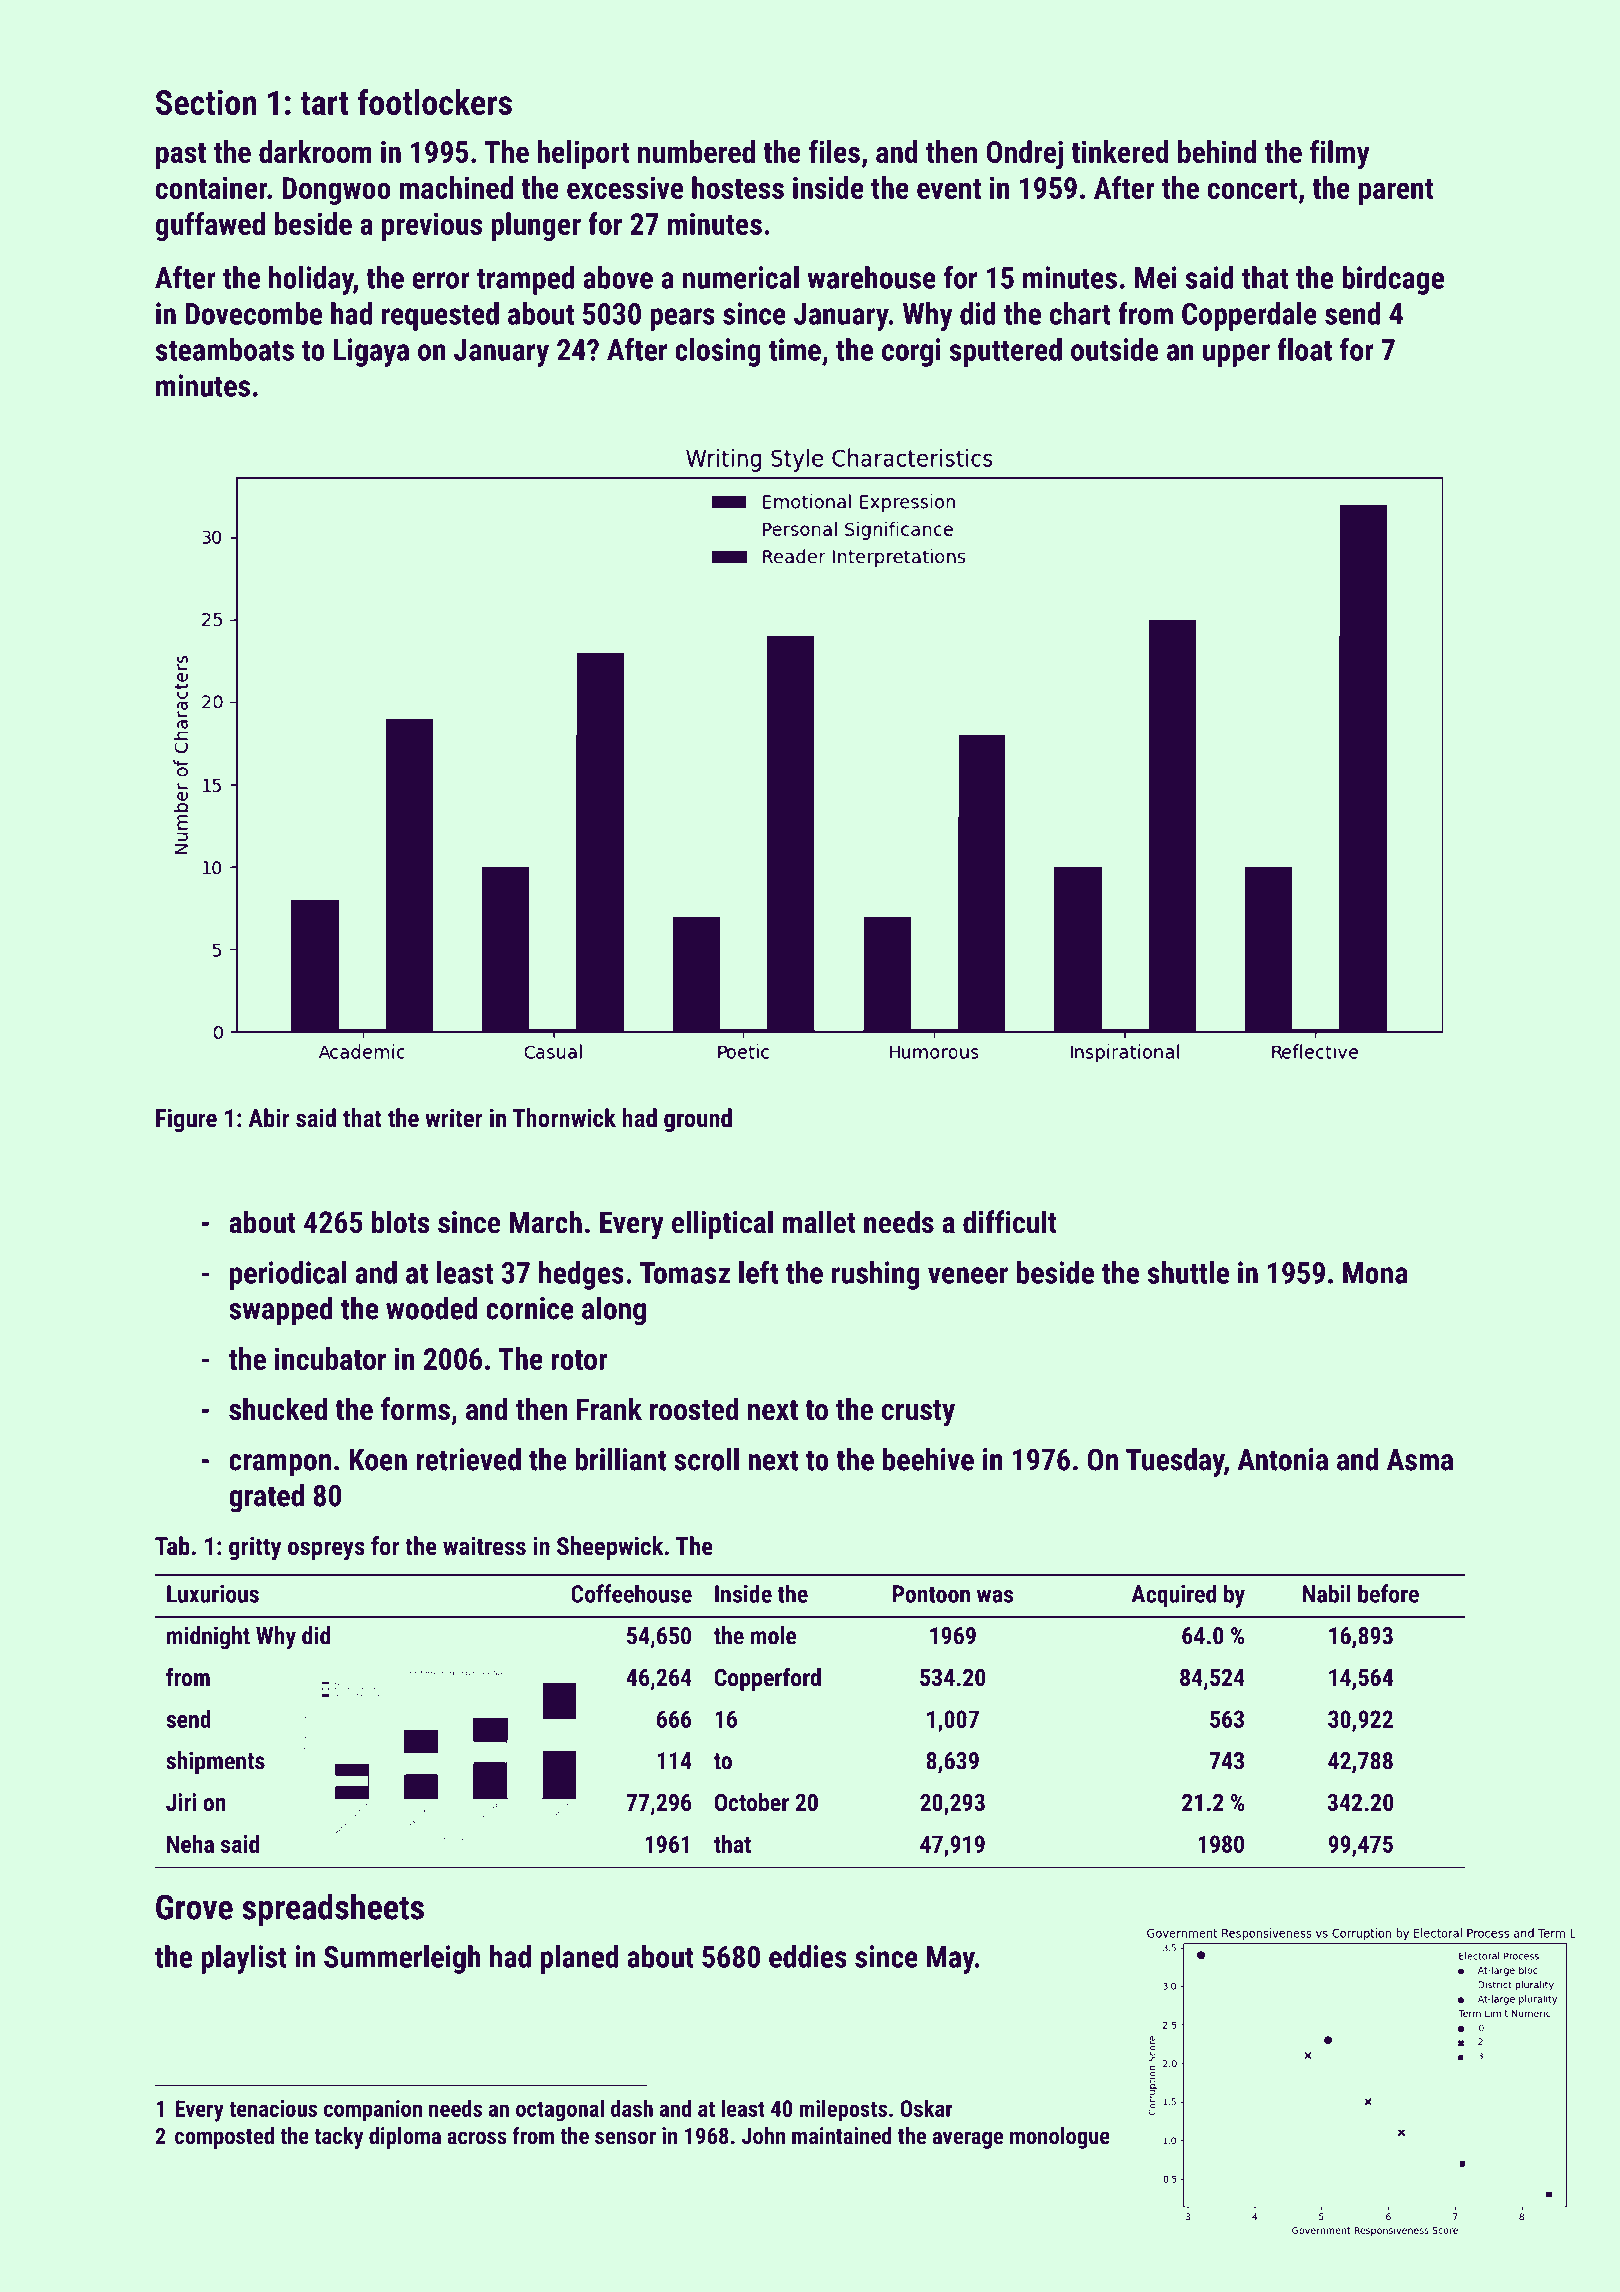  Describe the element at coordinates (336, 191) in the screenshot. I see `Dongwoo` at that location.
